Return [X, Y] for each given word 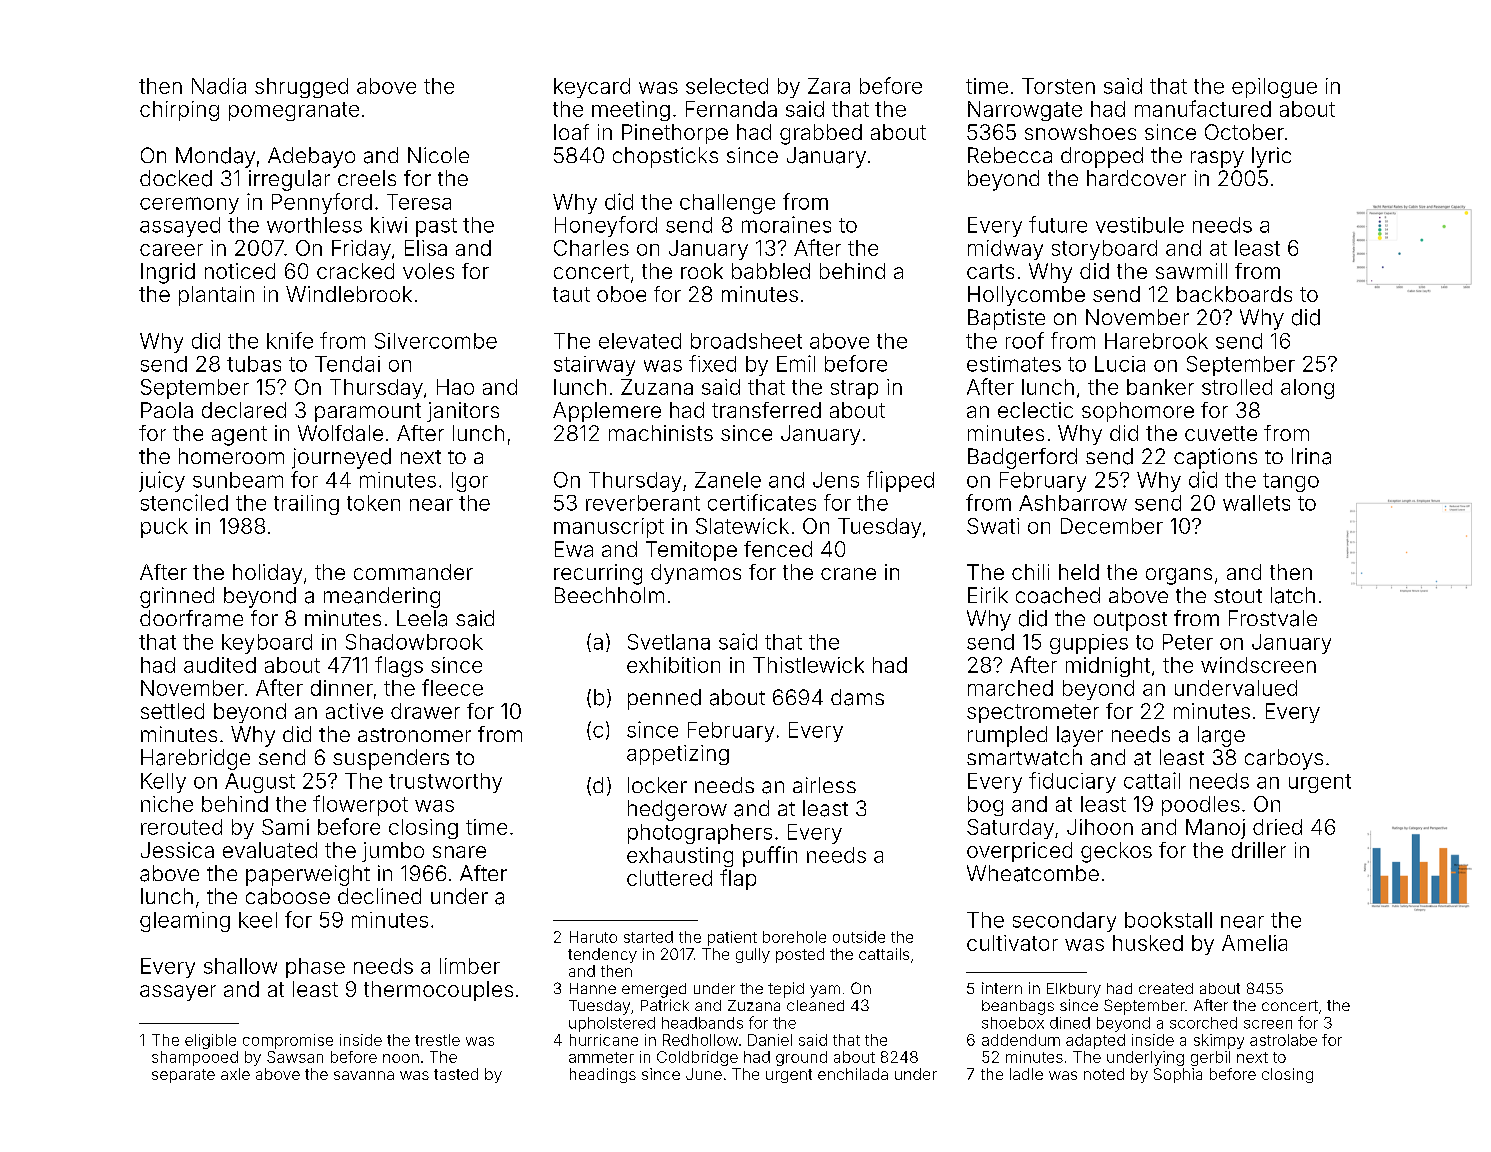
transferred [766, 410]
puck [164, 528]
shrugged [301, 88]
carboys [1284, 759]
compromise [288, 1041]
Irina [1311, 456]
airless [824, 785]
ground [801, 1058]
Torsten [1058, 86]
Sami [285, 827]
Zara [829, 86]
